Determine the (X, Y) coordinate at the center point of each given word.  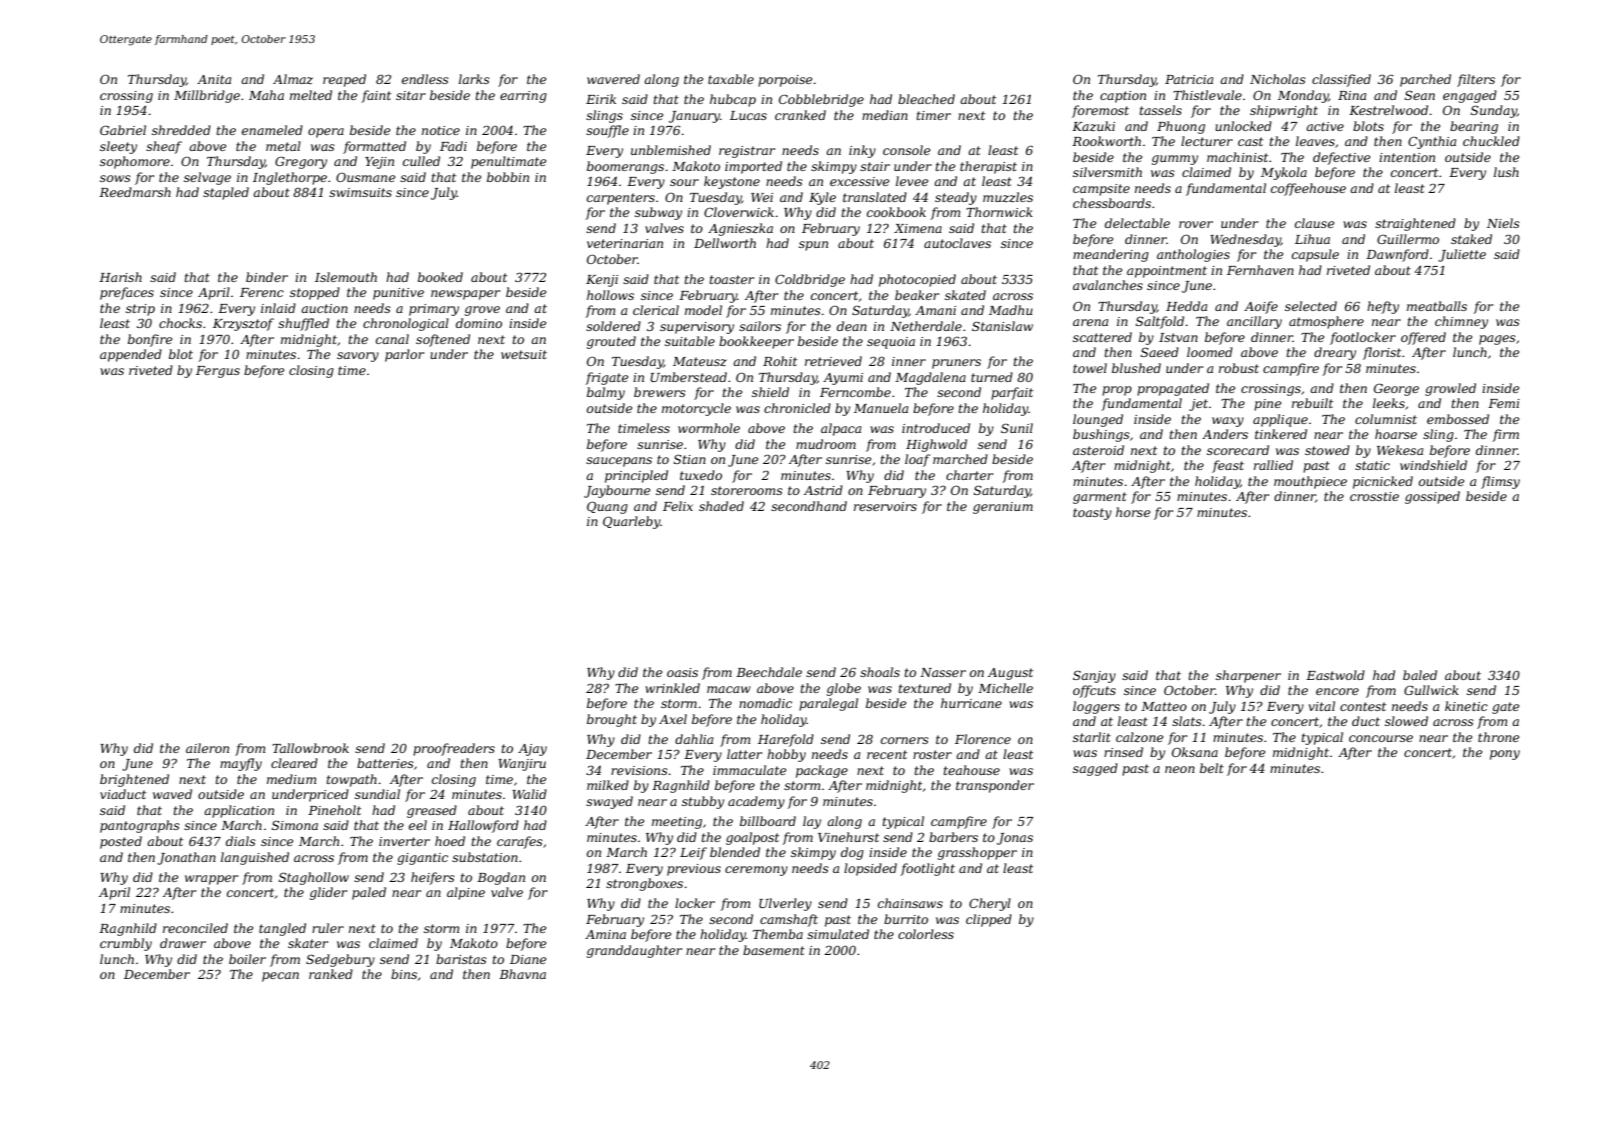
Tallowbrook (310, 748)
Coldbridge (810, 280)
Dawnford (1397, 255)
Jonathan (186, 858)
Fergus (218, 372)
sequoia (891, 343)
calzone (1139, 737)
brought (612, 720)
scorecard (1238, 450)
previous (694, 870)
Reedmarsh (135, 192)
